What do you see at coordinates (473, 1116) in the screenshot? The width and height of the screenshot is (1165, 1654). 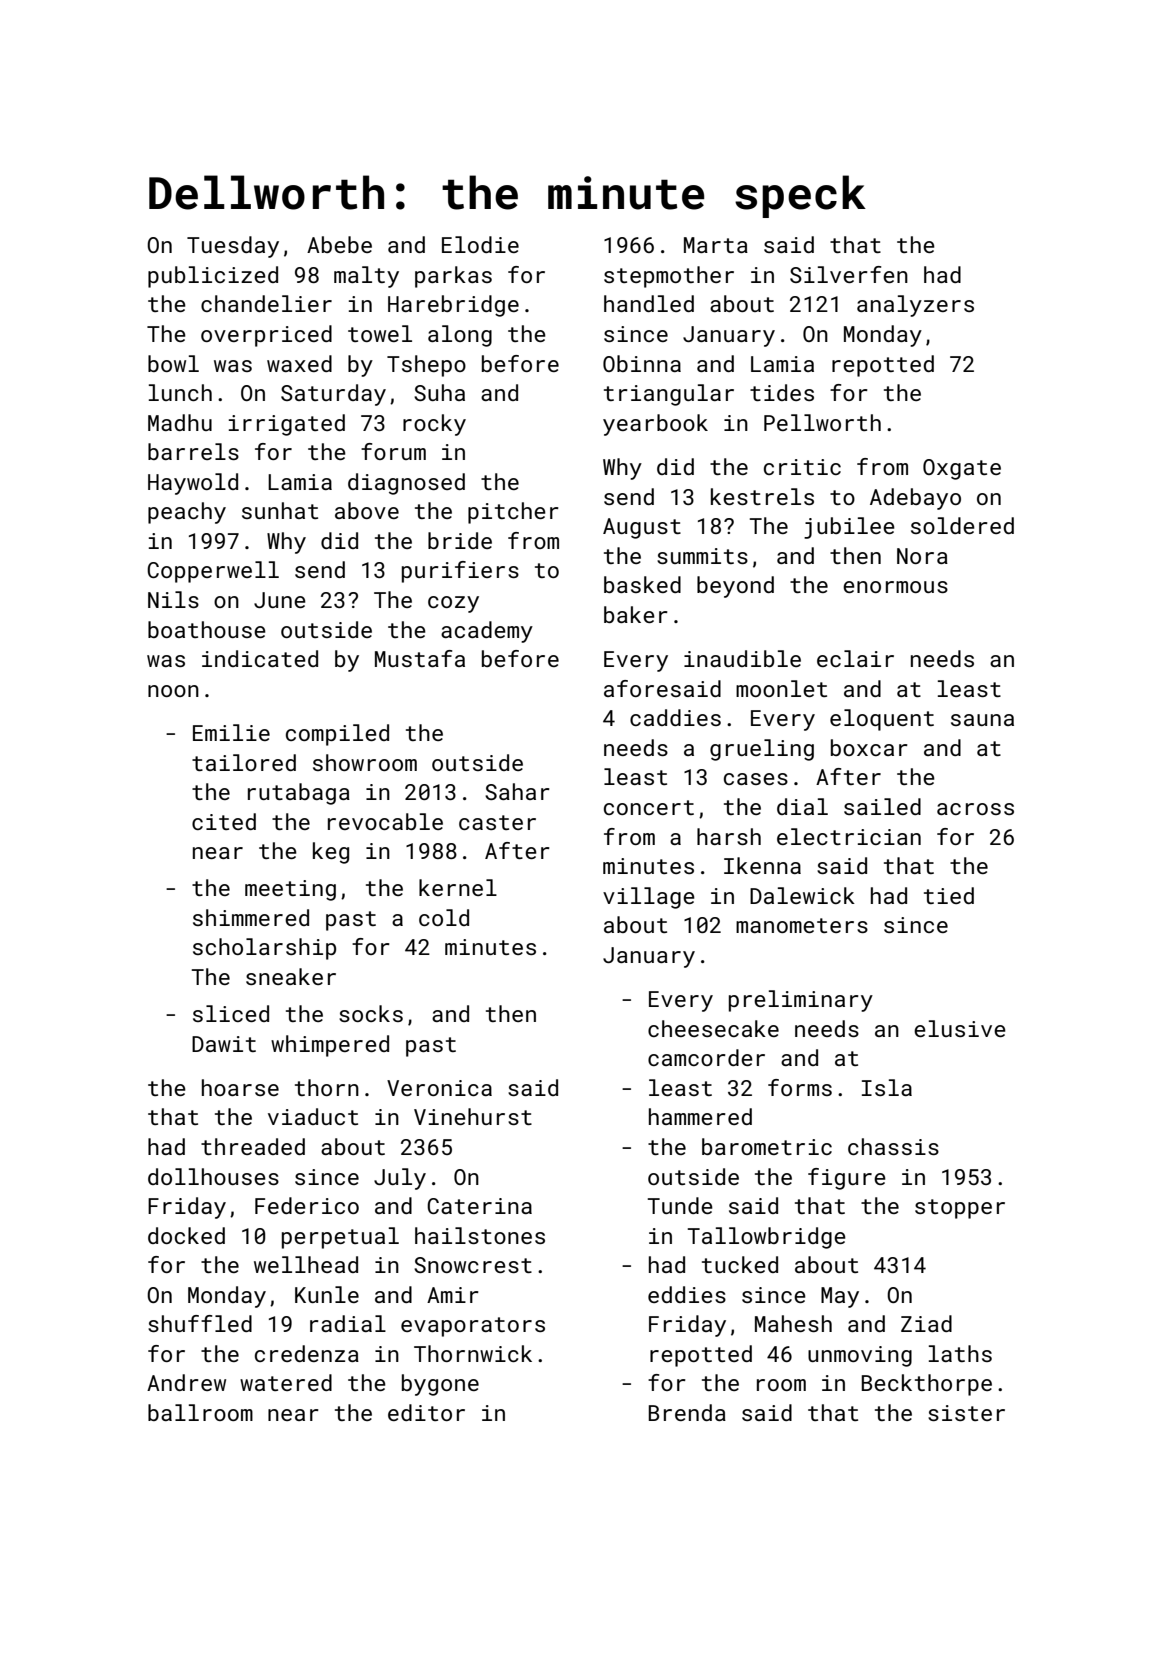 I see `Vinehurst` at bounding box center [473, 1116].
